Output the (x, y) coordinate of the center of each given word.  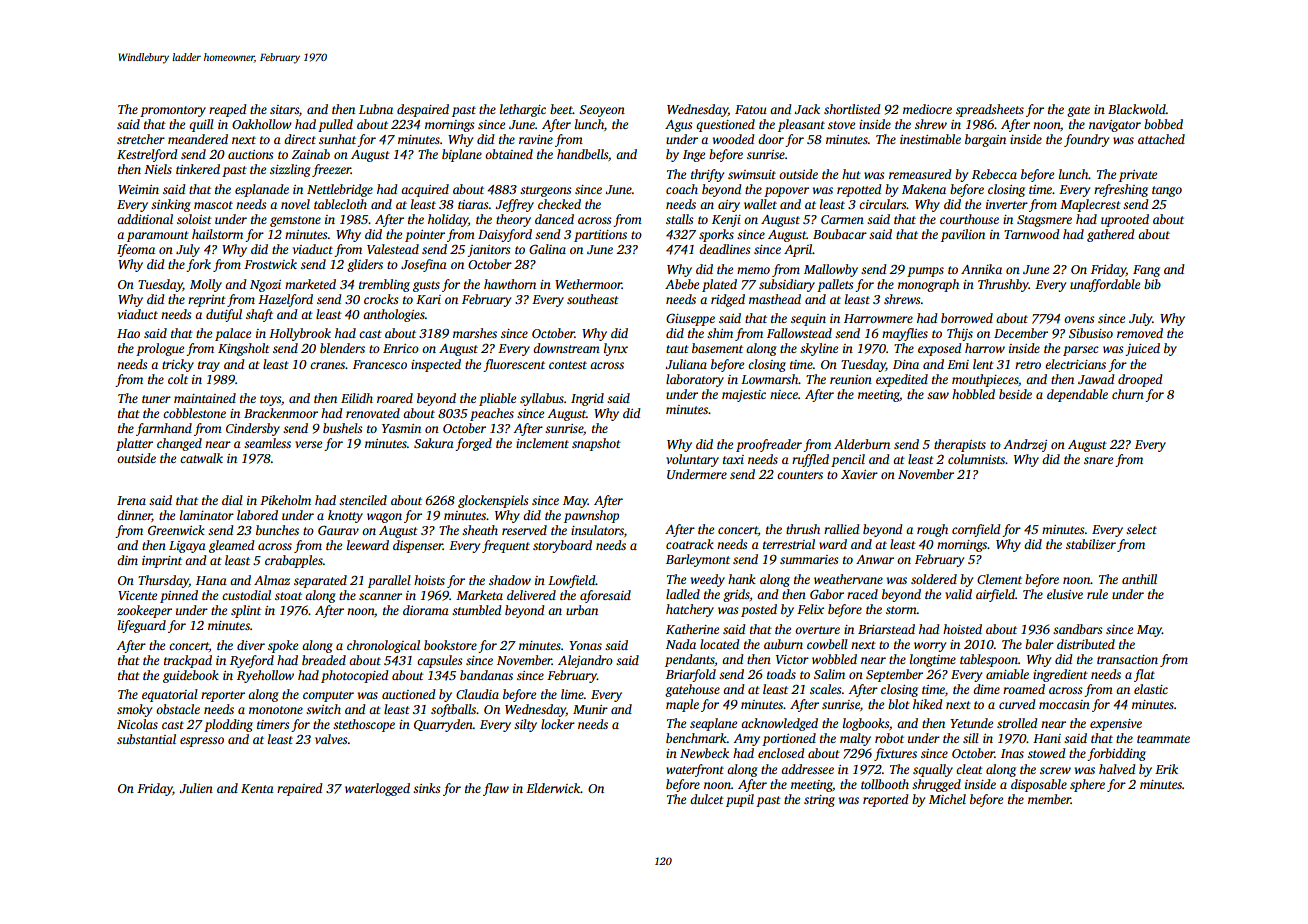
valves (331, 739)
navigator (1115, 126)
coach (682, 189)
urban (582, 610)
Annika (981, 269)
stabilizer (1091, 544)
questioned (725, 125)
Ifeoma (136, 250)
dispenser (418, 546)
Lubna (376, 109)
